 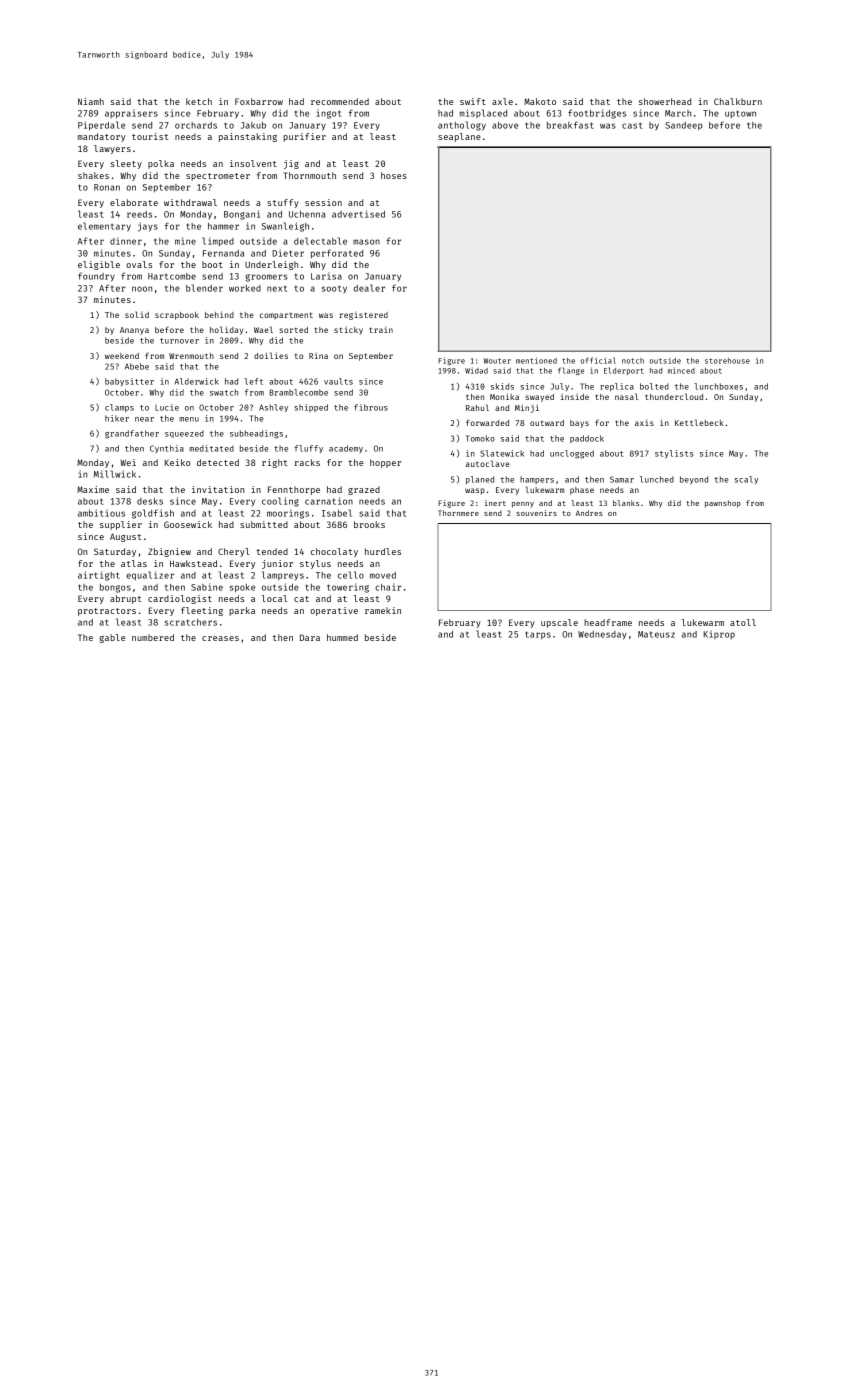 I want to click on breakfast, so click(x=570, y=125).
